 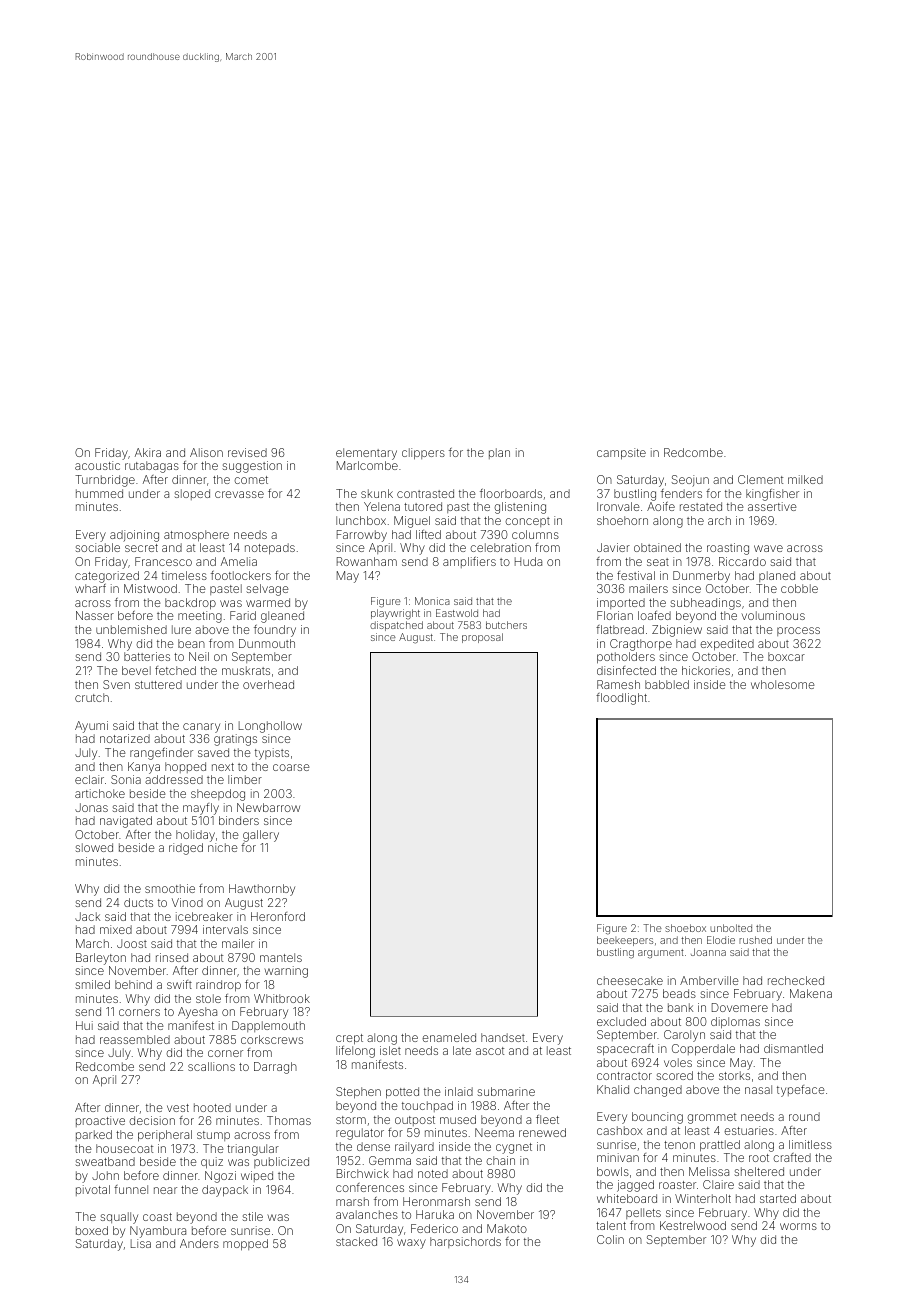 What do you see at coordinates (150, 588) in the screenshot?
I see `Mistwood` at bounding box center [150, 588].
